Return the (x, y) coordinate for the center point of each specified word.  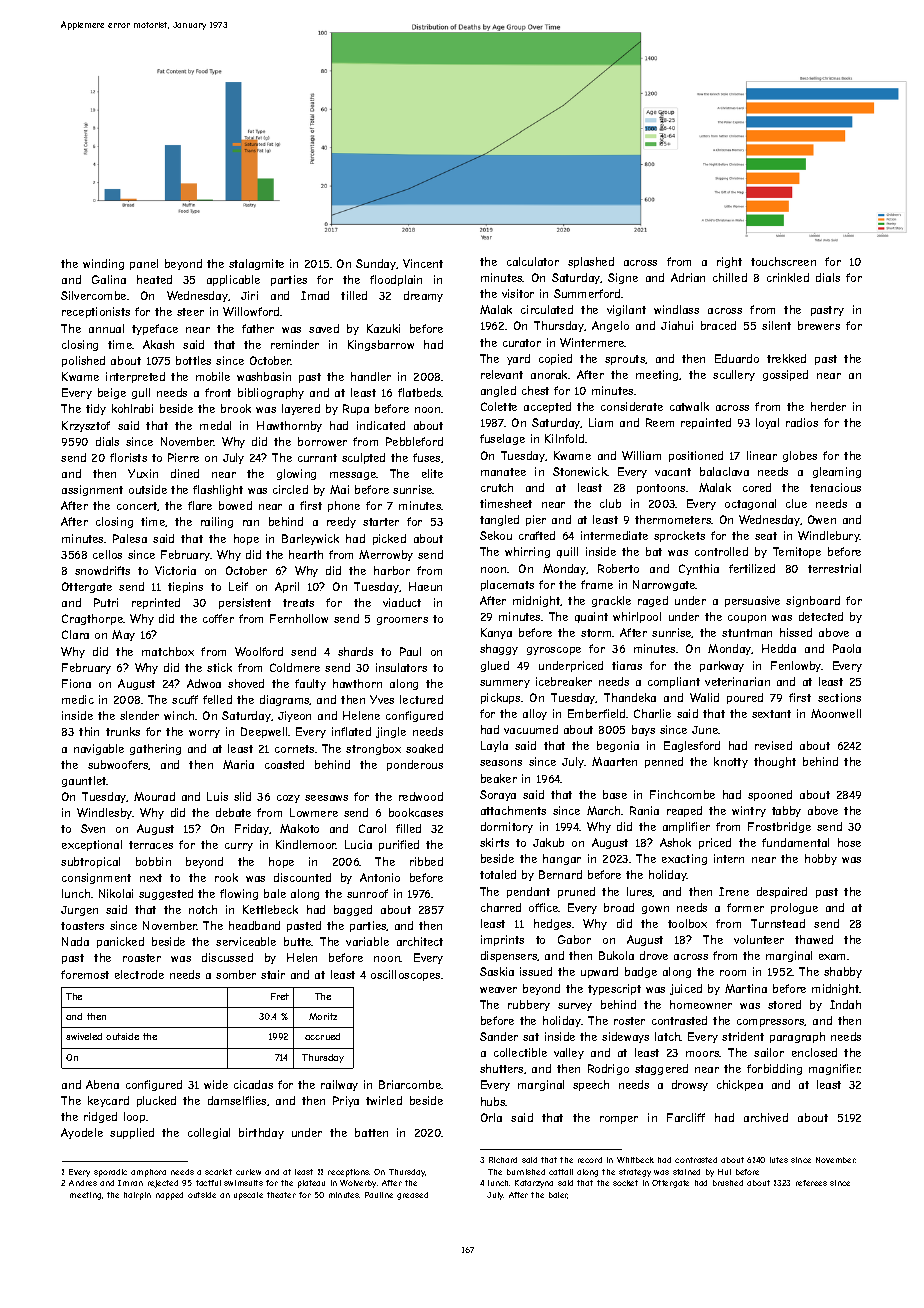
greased (412, 1196)
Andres (83, 1183)
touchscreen (783, 261)
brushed (728, 1183)
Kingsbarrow (381, 345)
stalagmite (256, 264)
